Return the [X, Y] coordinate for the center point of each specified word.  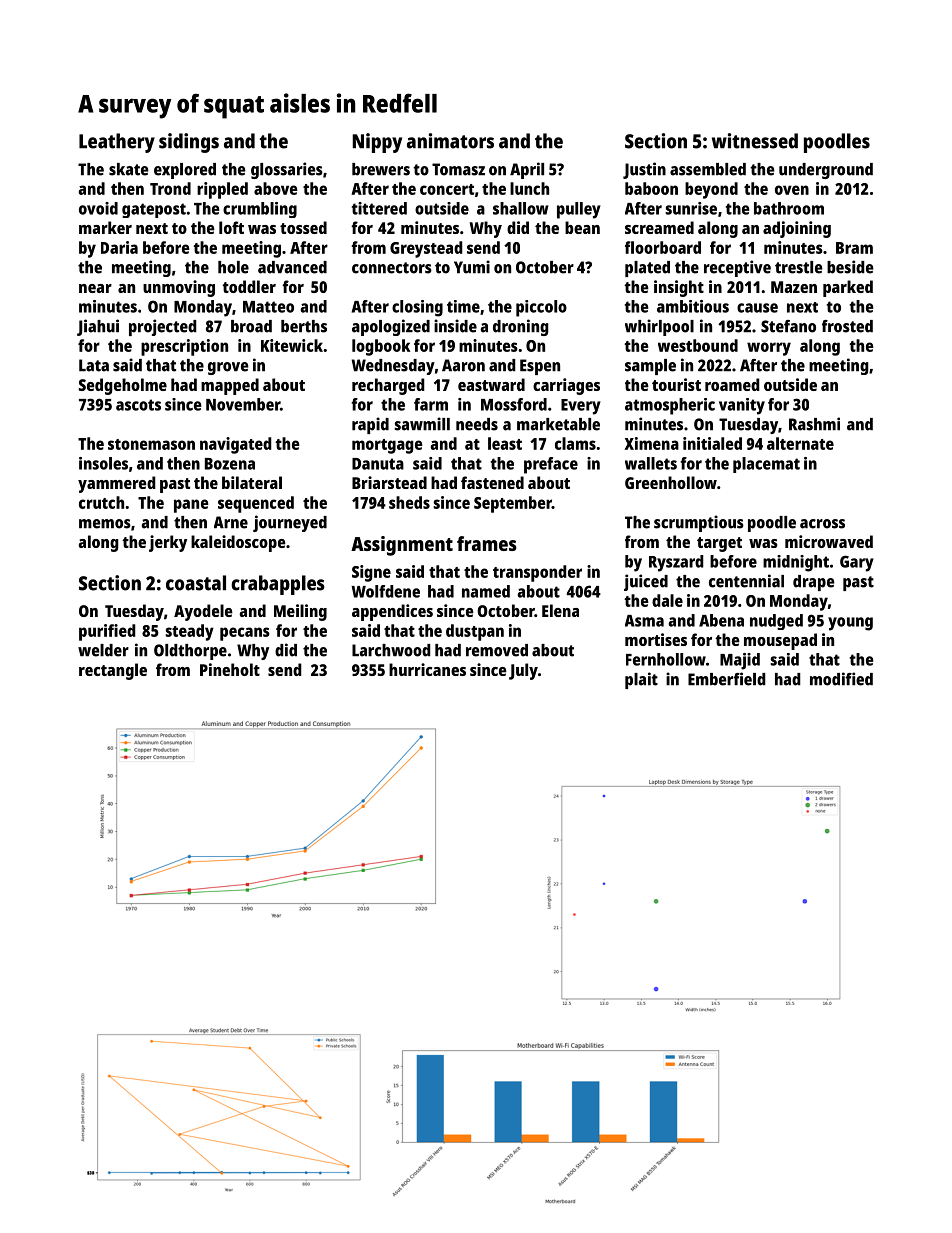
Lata [94, 365]
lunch [529, 188]
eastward [491, 384]
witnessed [755, 141]
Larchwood [391, 650]
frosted [847, 326]
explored [185, 171]
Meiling [300, 612]
